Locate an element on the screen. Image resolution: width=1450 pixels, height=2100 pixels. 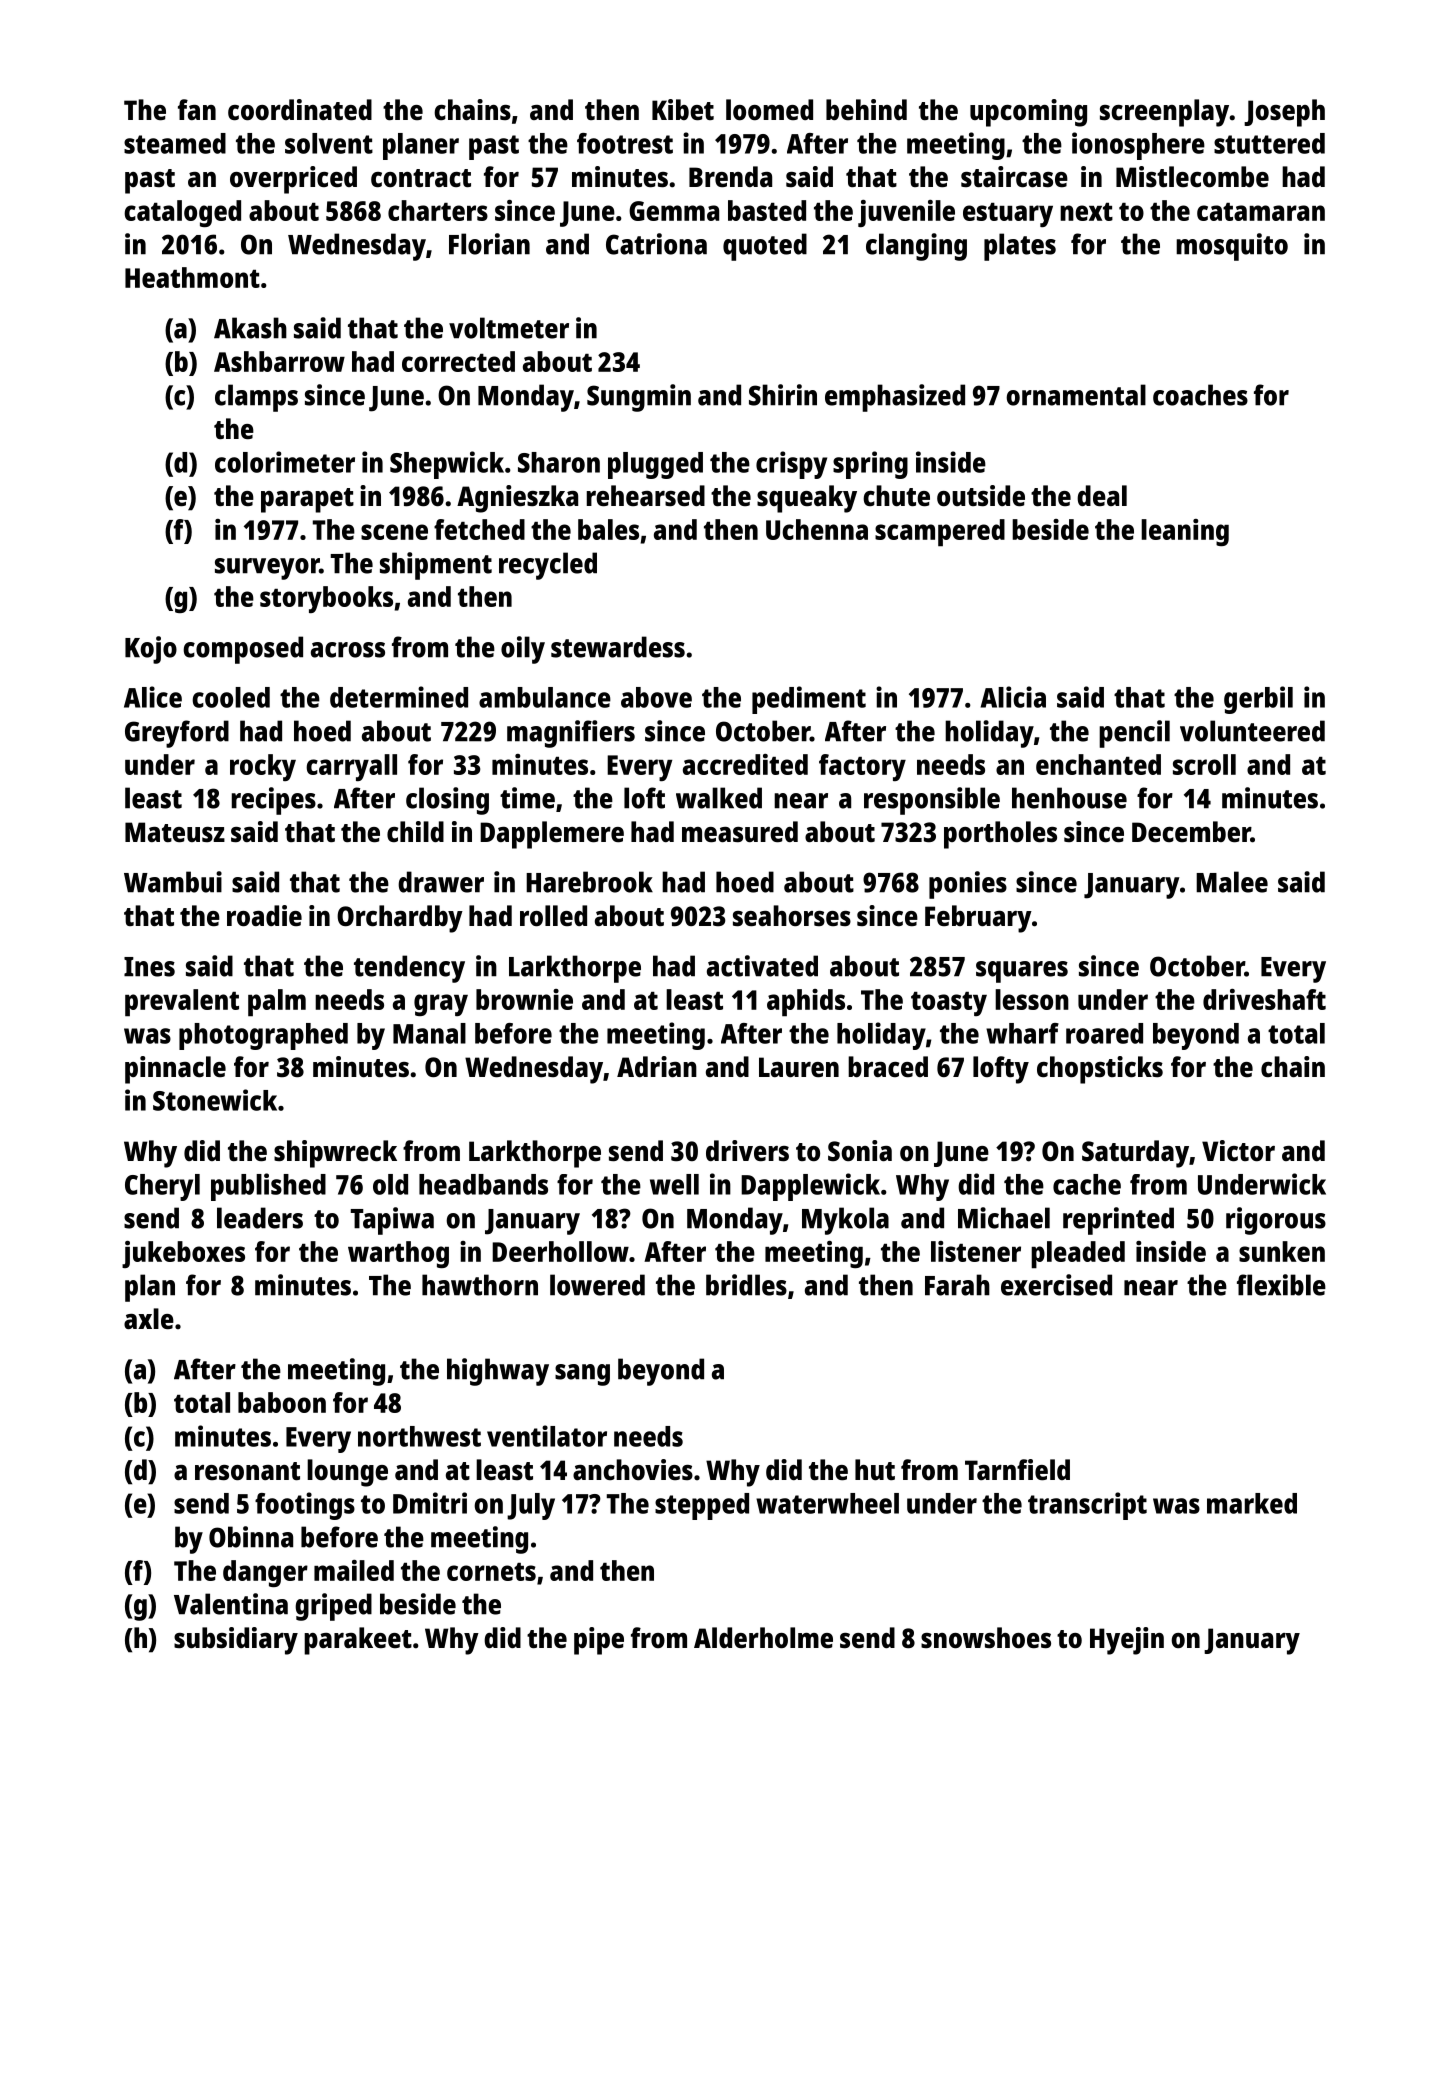
flexible is located at coordinates (1281, 1285).
